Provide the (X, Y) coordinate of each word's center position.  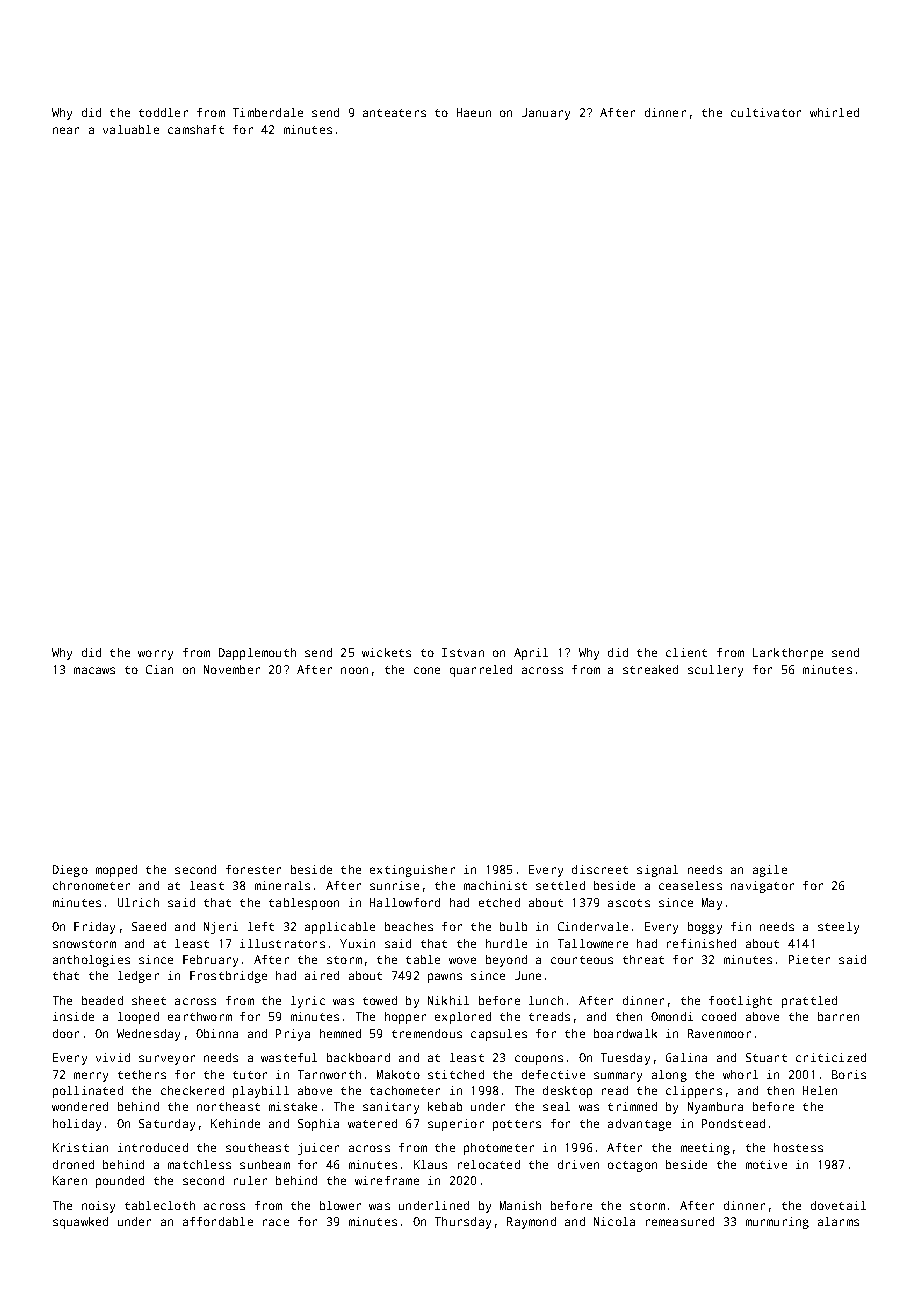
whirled (834, 112)
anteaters (394, 113)
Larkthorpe (788, 654)
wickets (386, 652)
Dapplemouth (257, 654)
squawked (80, 1223)
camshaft (196, 129)
